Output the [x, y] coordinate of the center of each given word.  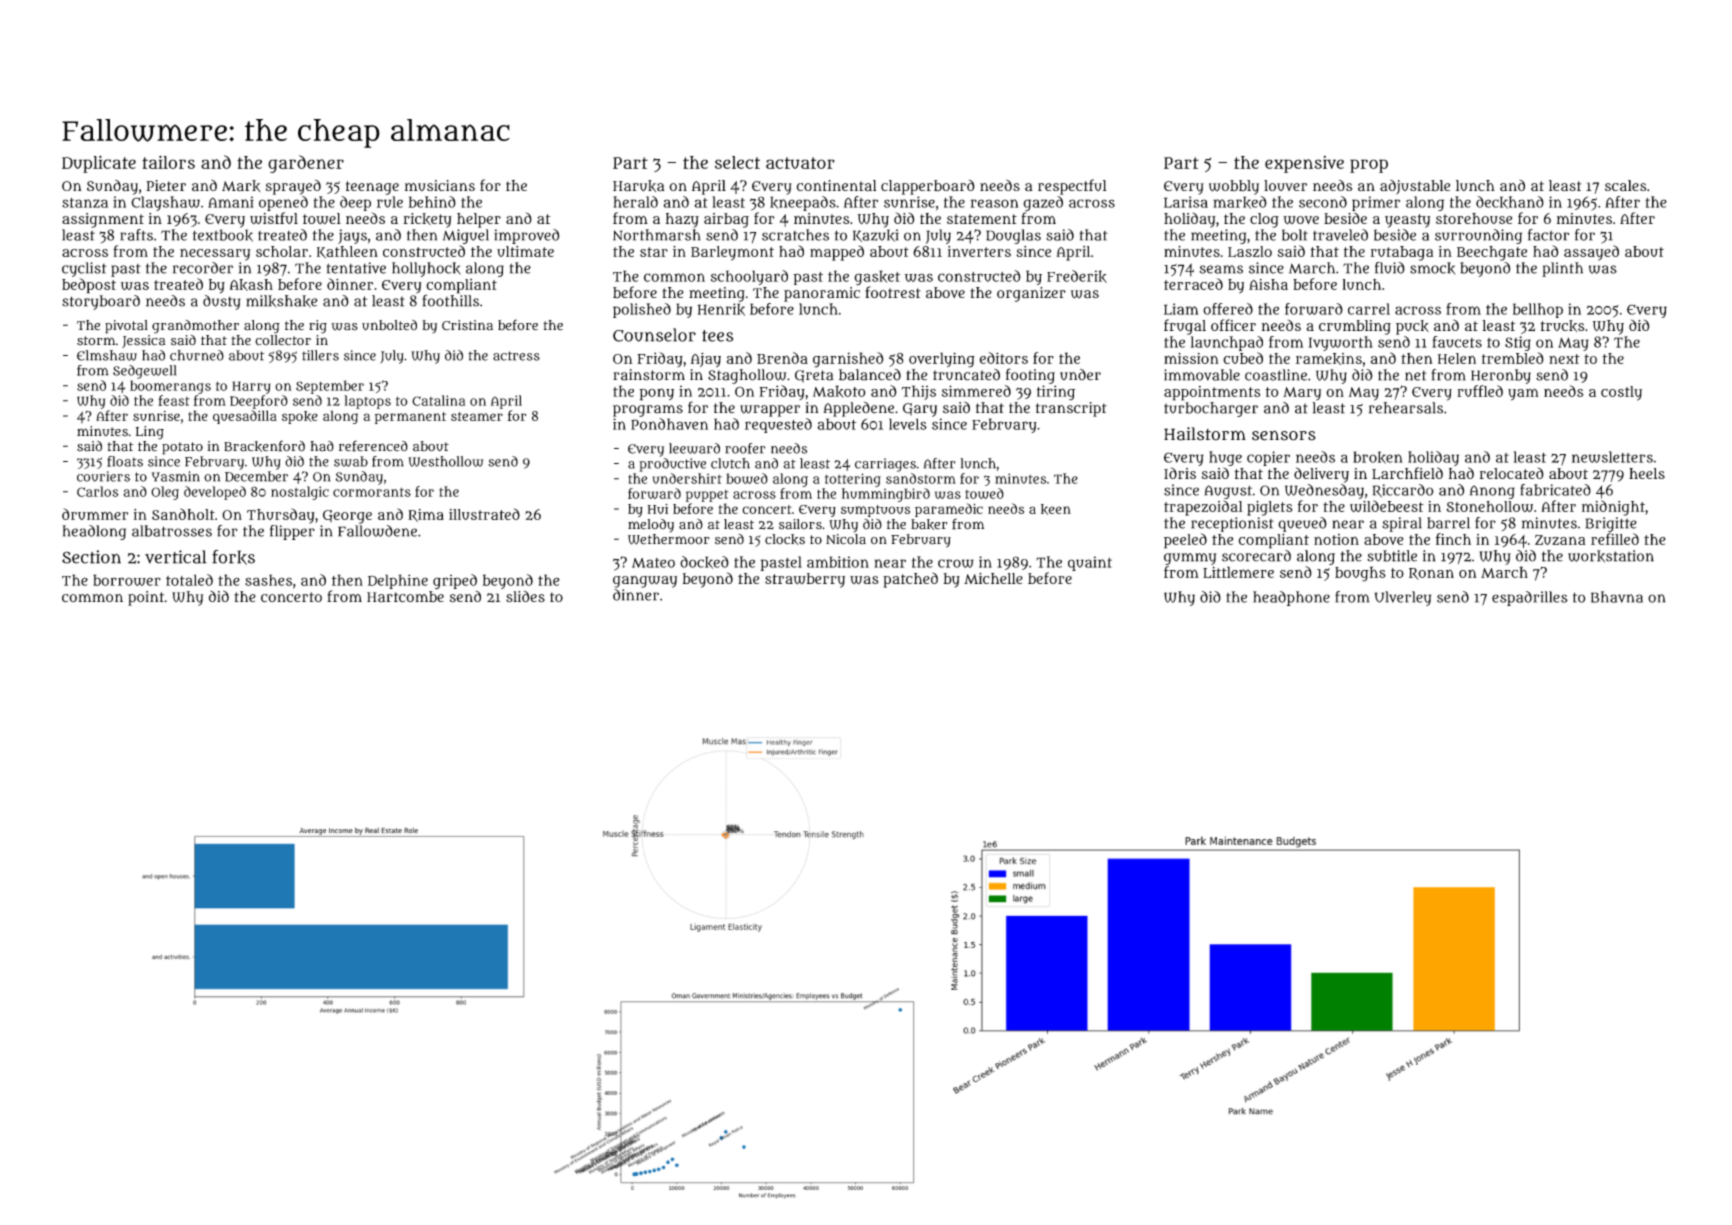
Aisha [1268, 284]
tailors [168, 162]
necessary [215, 255]
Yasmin [176, 476]
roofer [745, 448]
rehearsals [1406, 408]
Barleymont [732, 253]
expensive [1304, 164]
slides [525, 597]
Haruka [639, 186]
